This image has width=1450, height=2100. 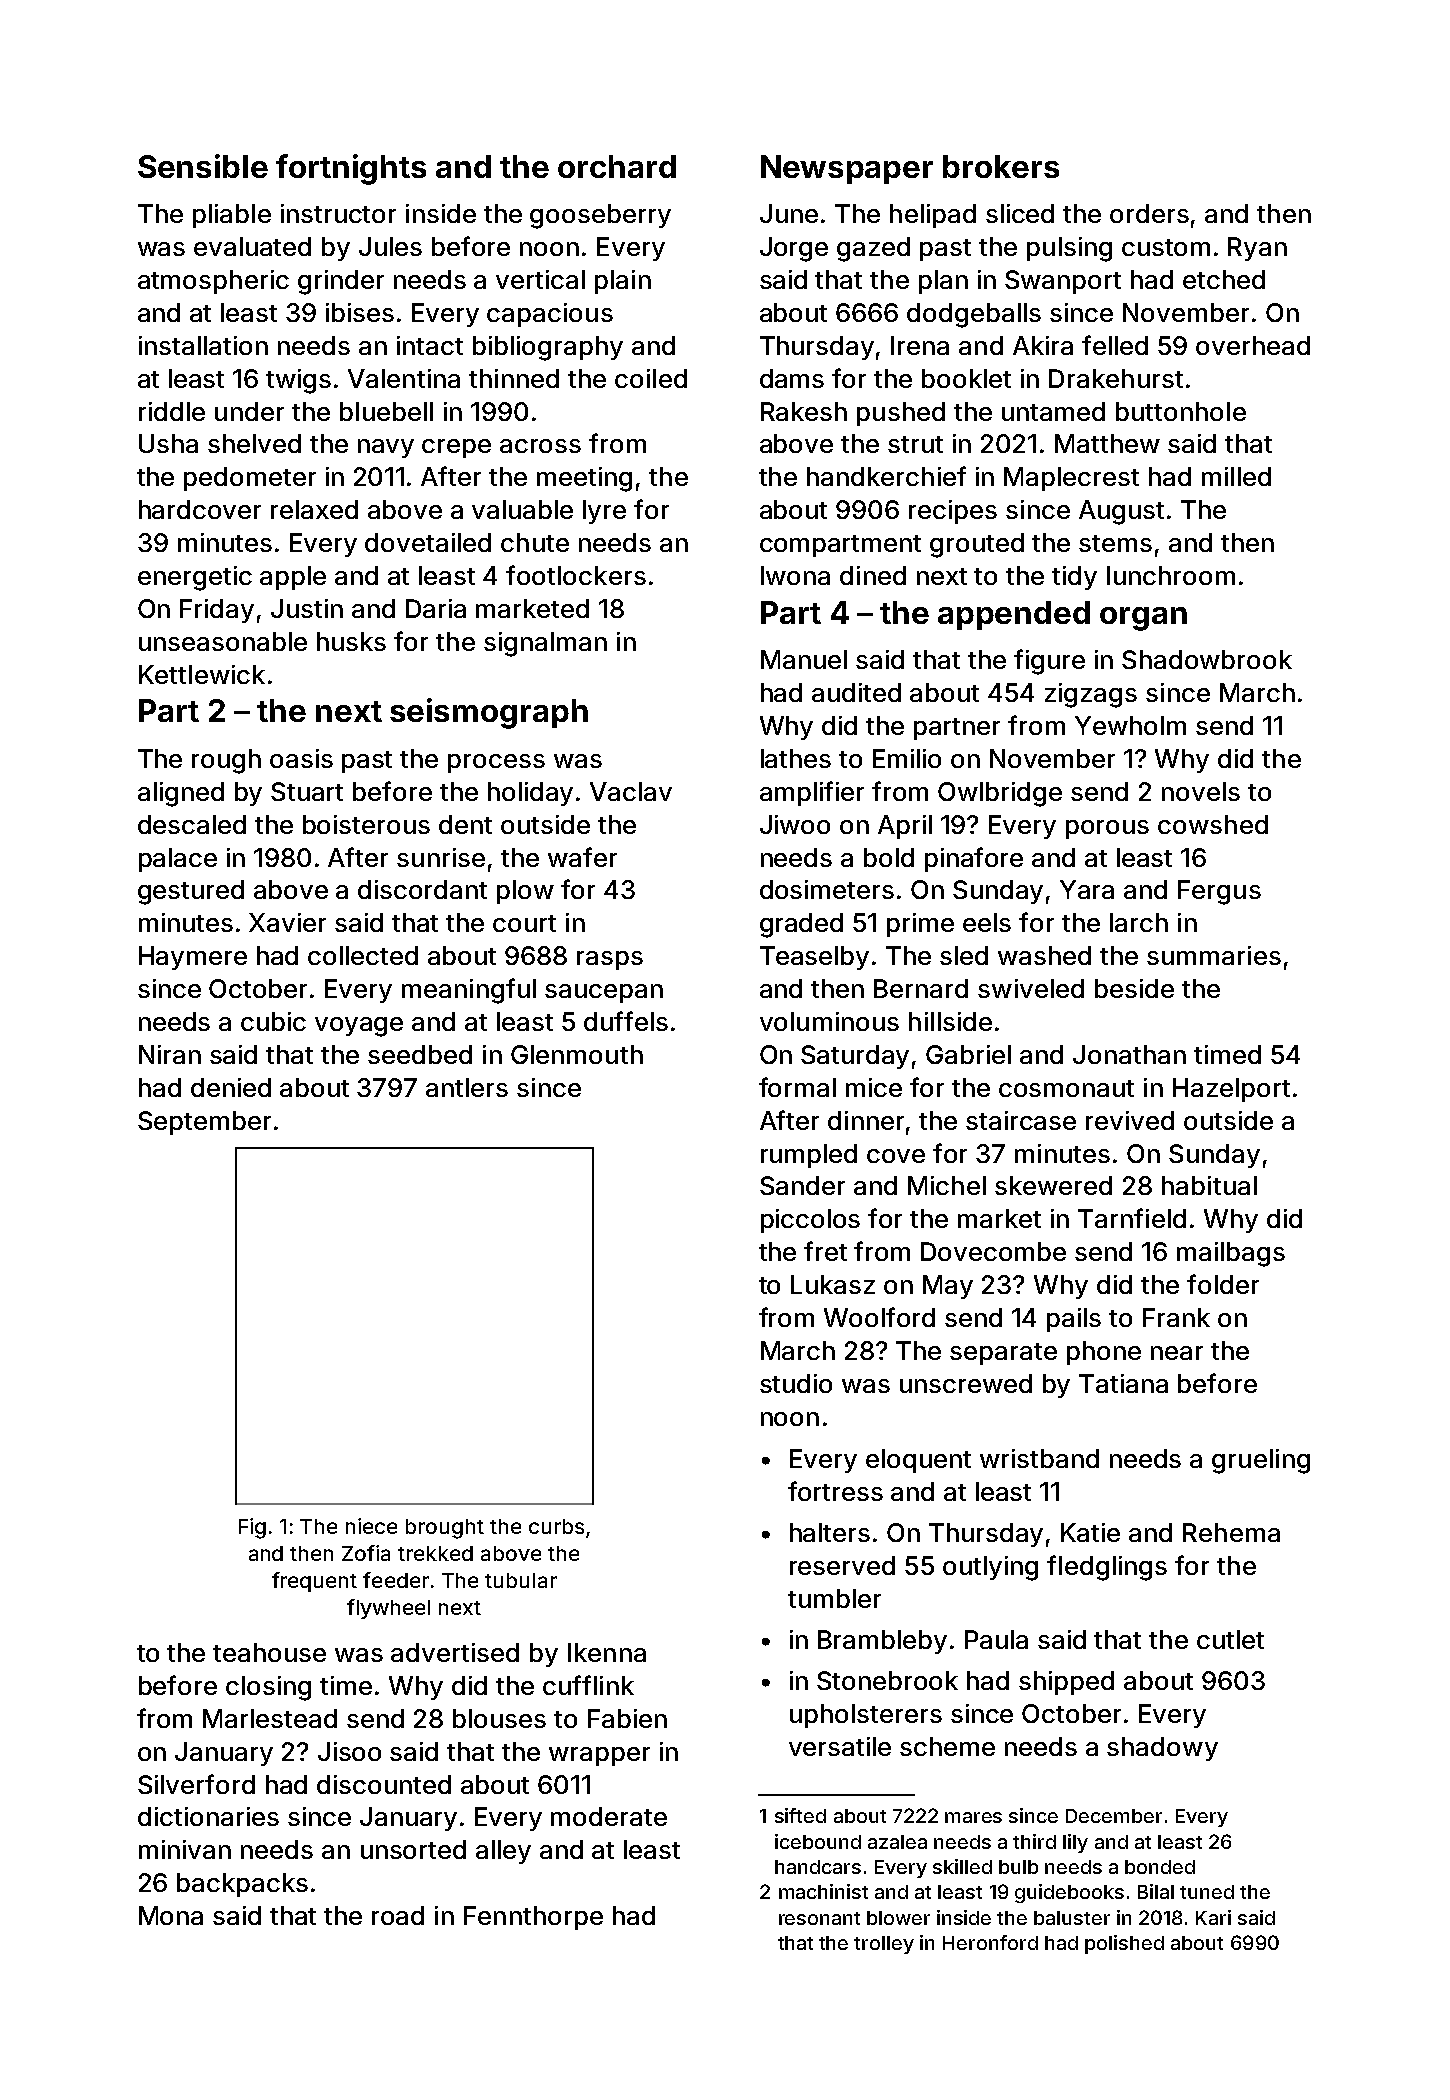 I want to click on plain, so click(x=623, y=282).
